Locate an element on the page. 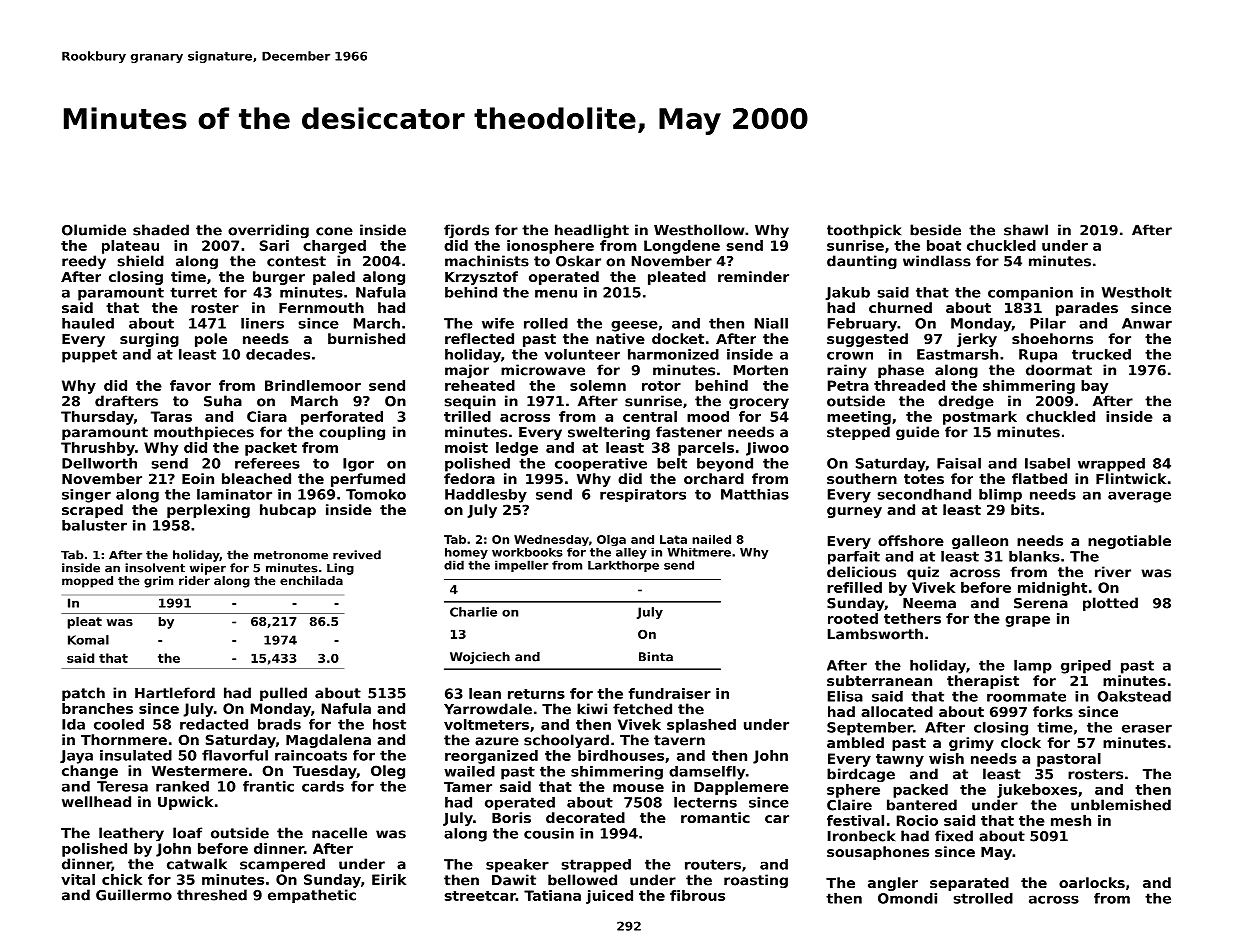 This image has height=952, width=1233. trilled is located at coordinates (467, 416).
